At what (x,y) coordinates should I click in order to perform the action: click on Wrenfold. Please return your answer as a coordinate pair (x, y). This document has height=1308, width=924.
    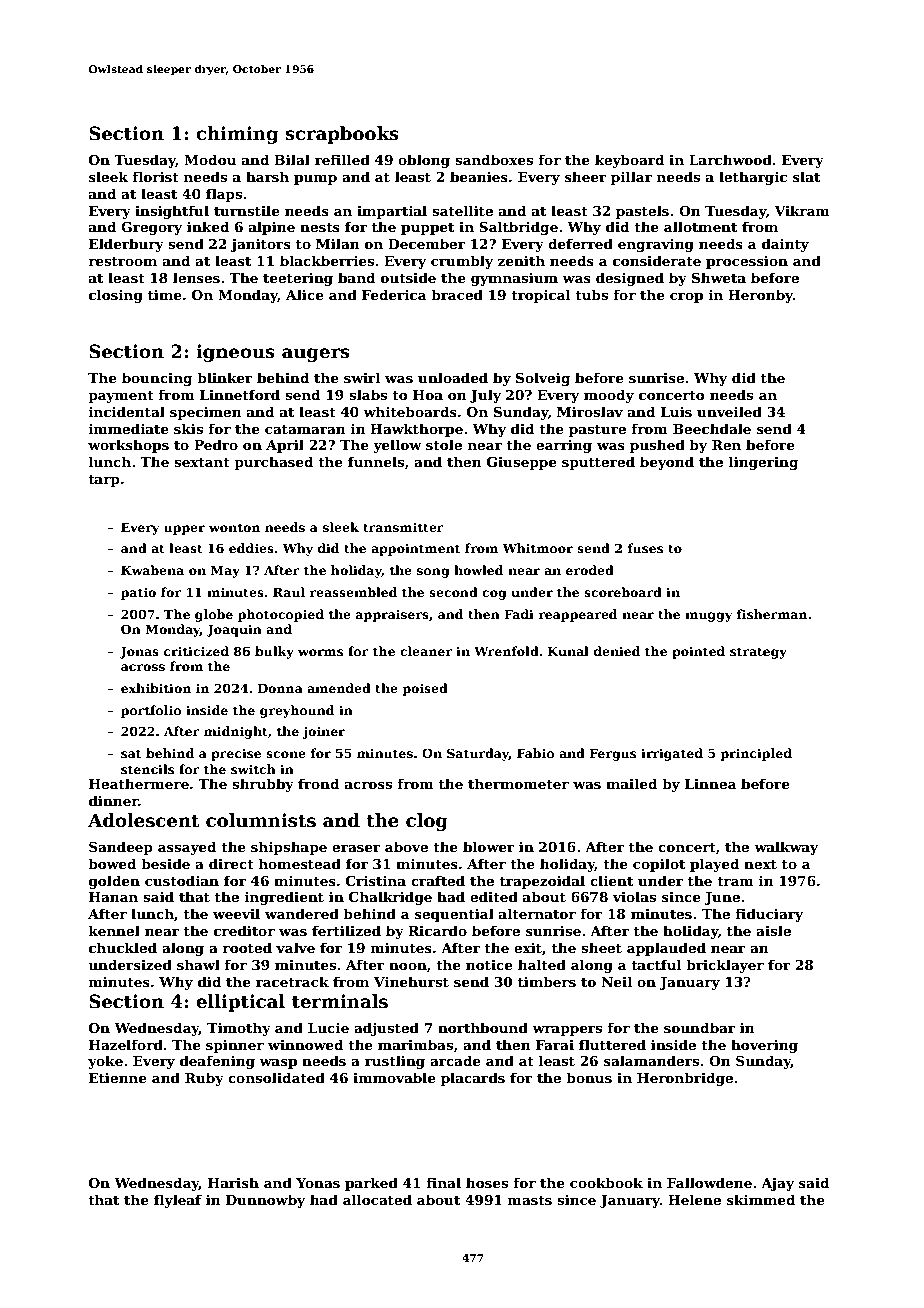
    Looking at the image, I should click on (506, 651).
